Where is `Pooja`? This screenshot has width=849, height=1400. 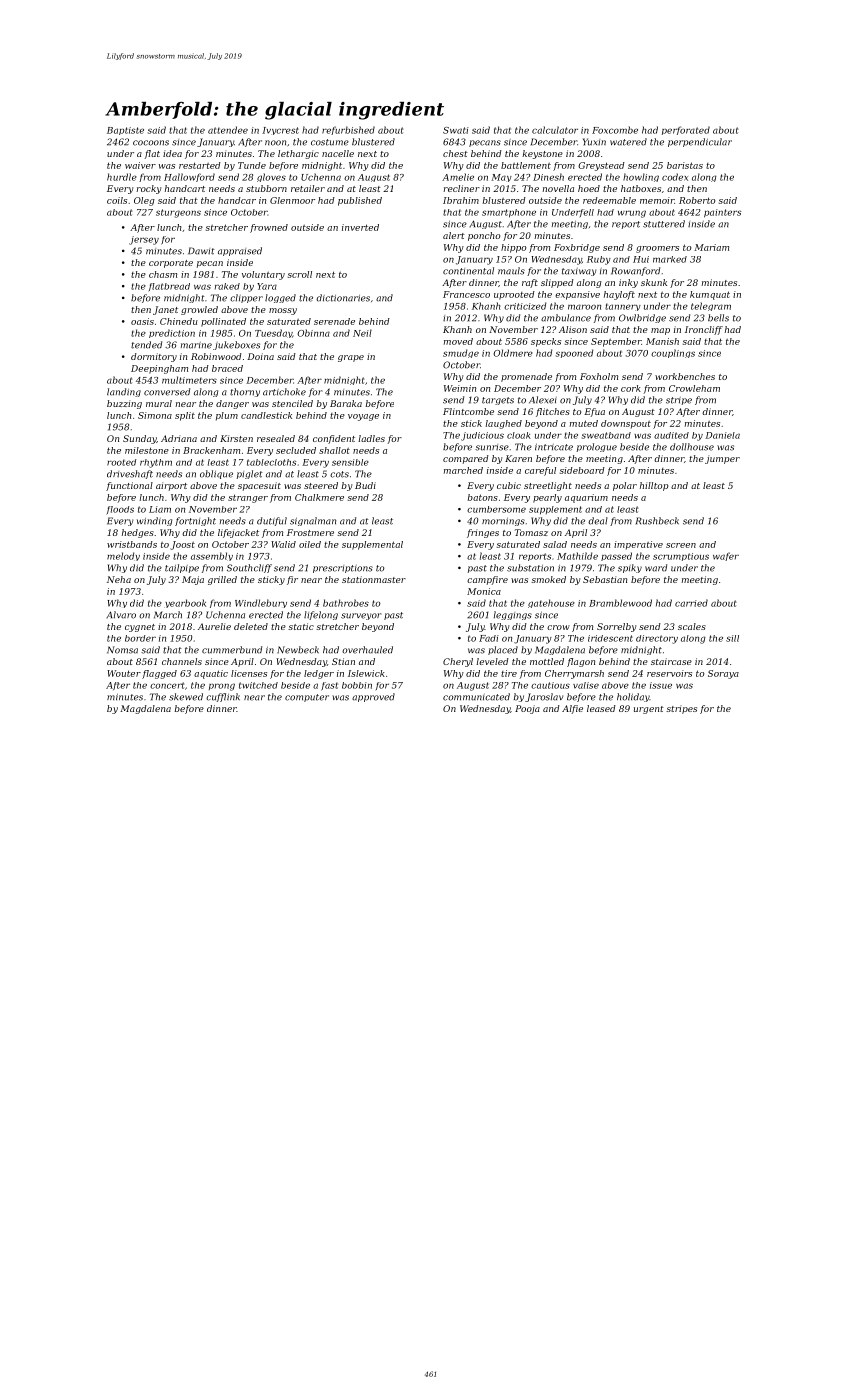 Pooja is located at coordinates (527, 709).
